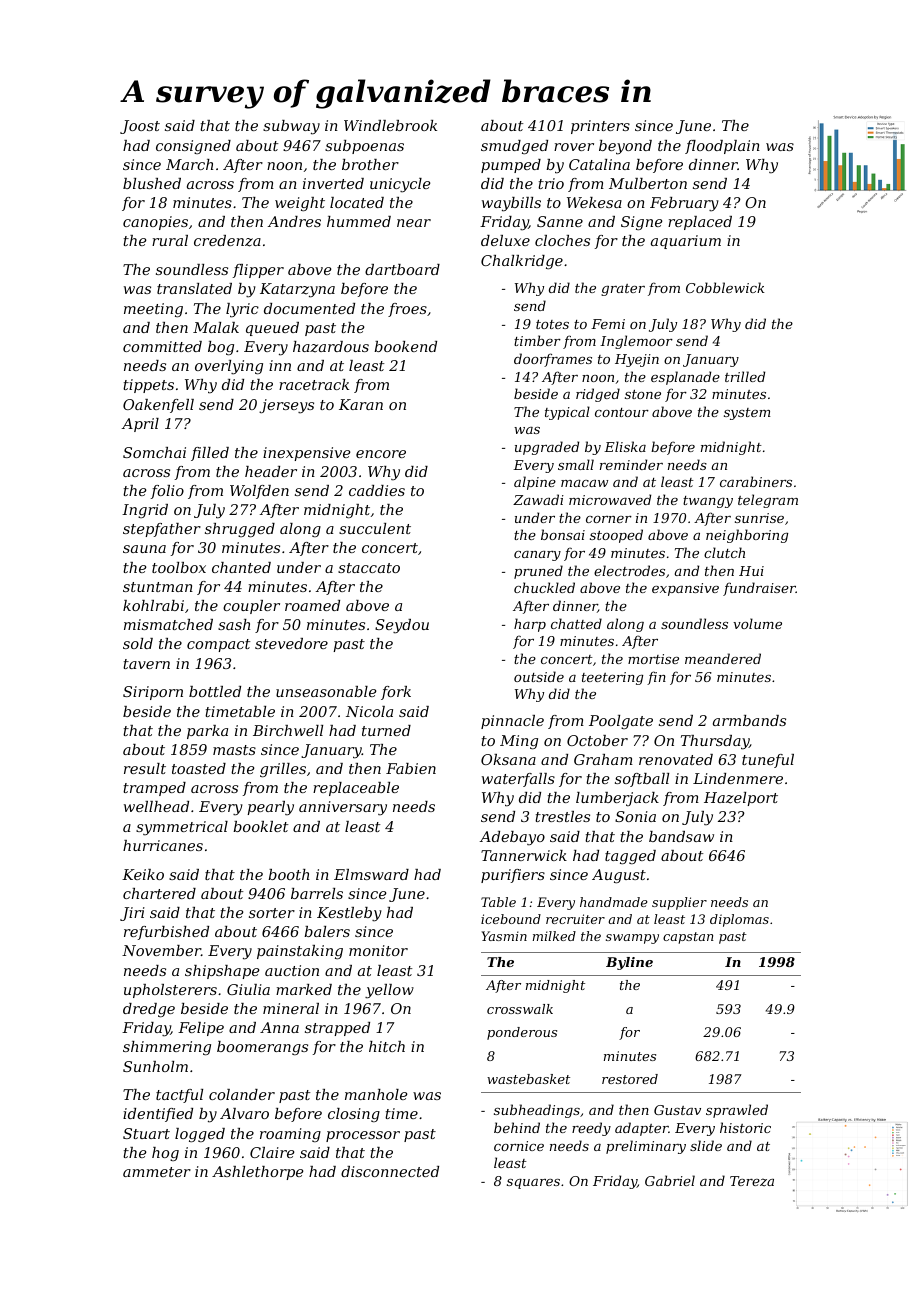 The width and height of the screenshot is (924, 1308). What do you see at coordinates (390, 125) in the screenshot?
I see `Windlebrook` at bounding box center [390, 125].
